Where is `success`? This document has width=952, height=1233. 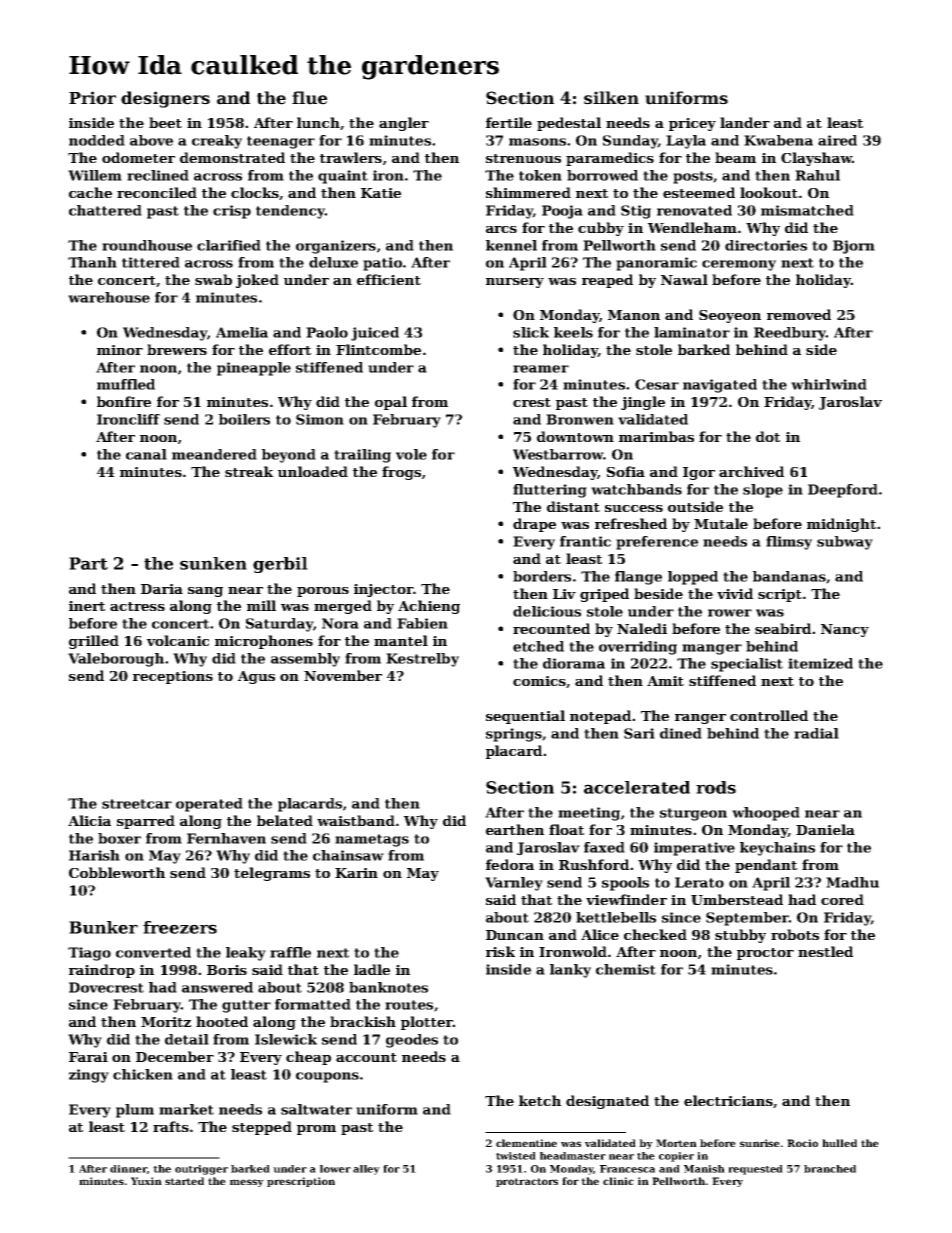 success is located at coordinates (634, 508).
